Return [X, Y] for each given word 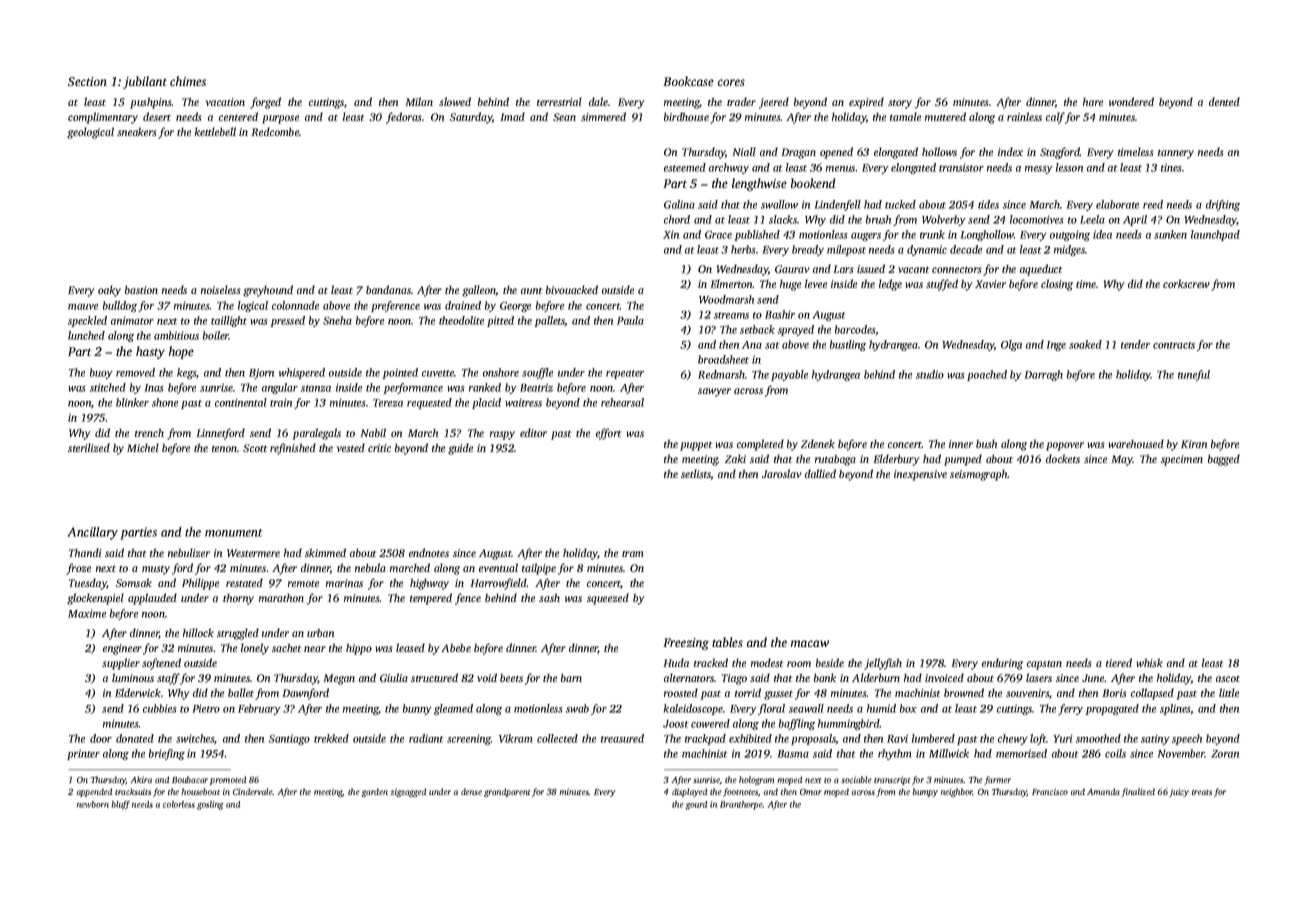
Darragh [1044, 375]
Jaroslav [782, 473]
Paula [630, 320]
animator [132, 320]
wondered [1131, 101]
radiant [426, 738]
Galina [679, 204]
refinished [293, 449]
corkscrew [1186, 283]
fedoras [404, 118]
